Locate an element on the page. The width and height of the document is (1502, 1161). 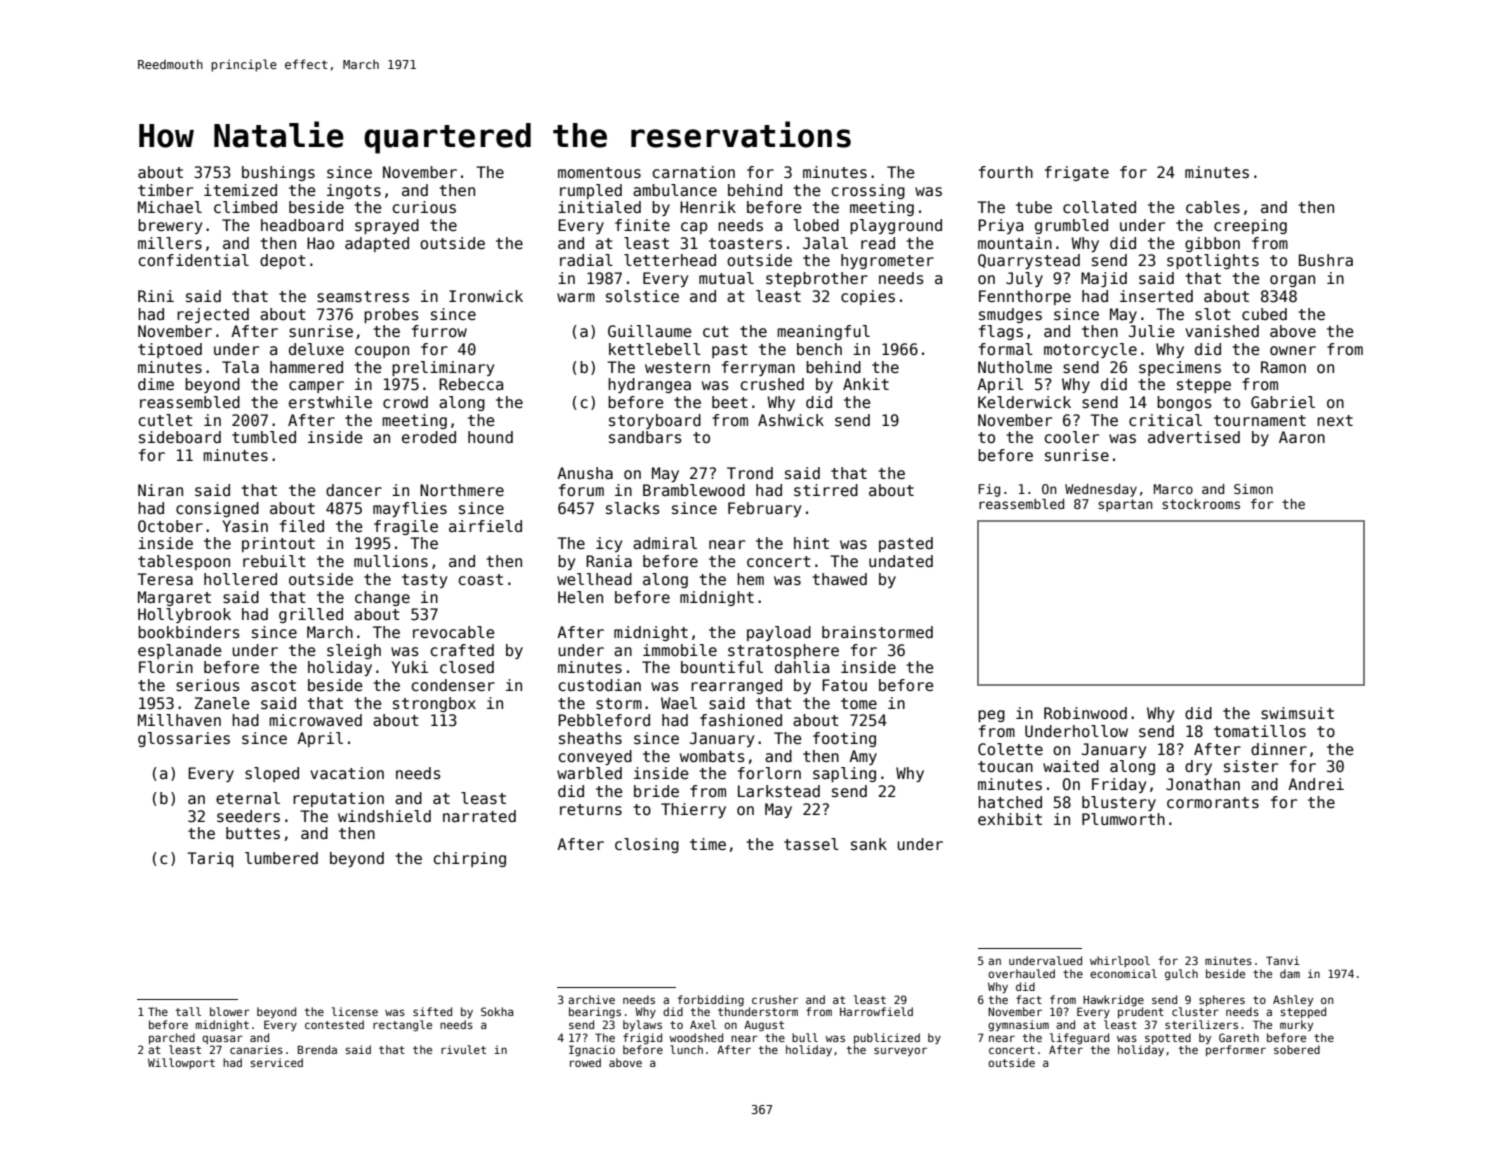
gibbon is located at coordinates (1212, 244).
